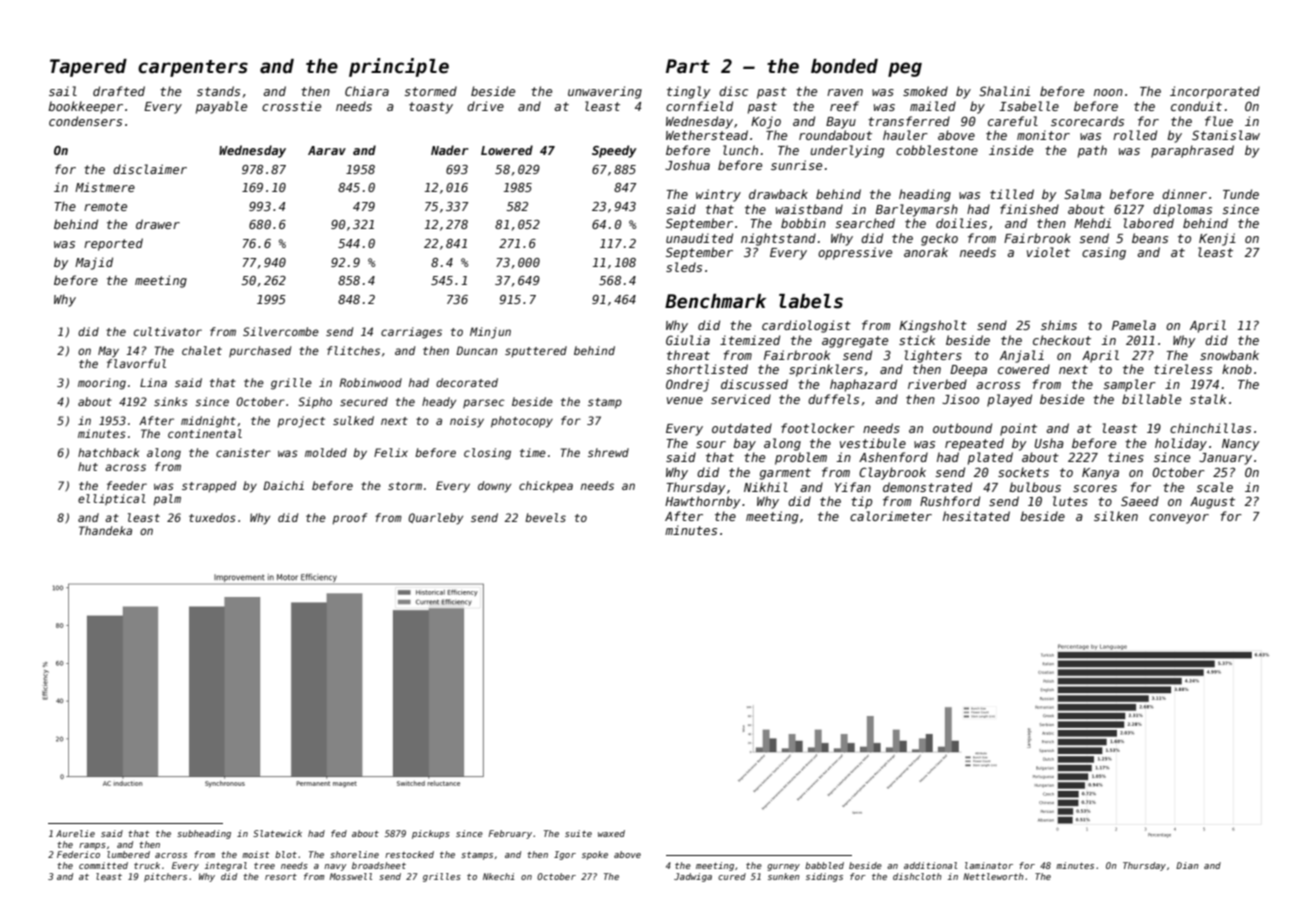  Describe the element at coordinates (1215, 92) in the image. I see `incorporated` at that location.
